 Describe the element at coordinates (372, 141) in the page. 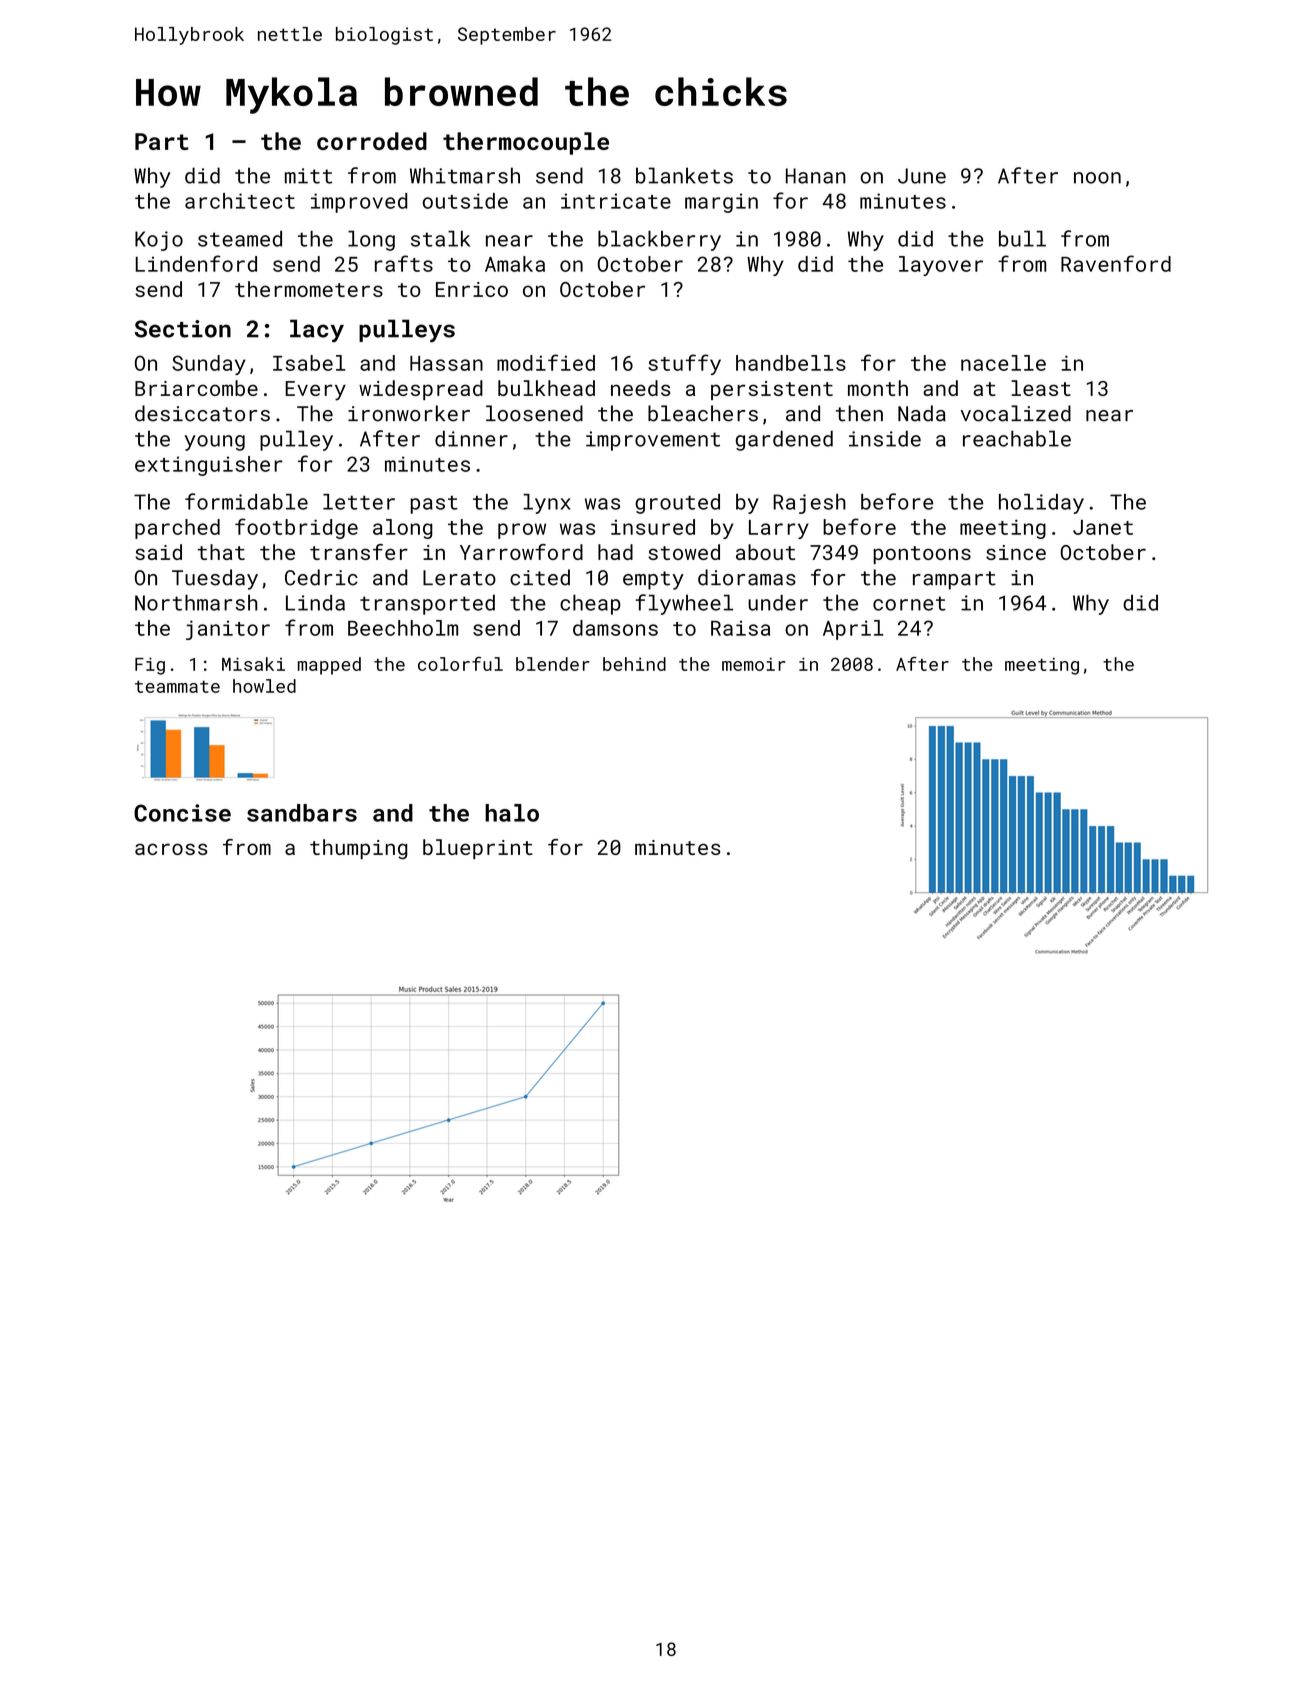

I see `corroded` at that location.
